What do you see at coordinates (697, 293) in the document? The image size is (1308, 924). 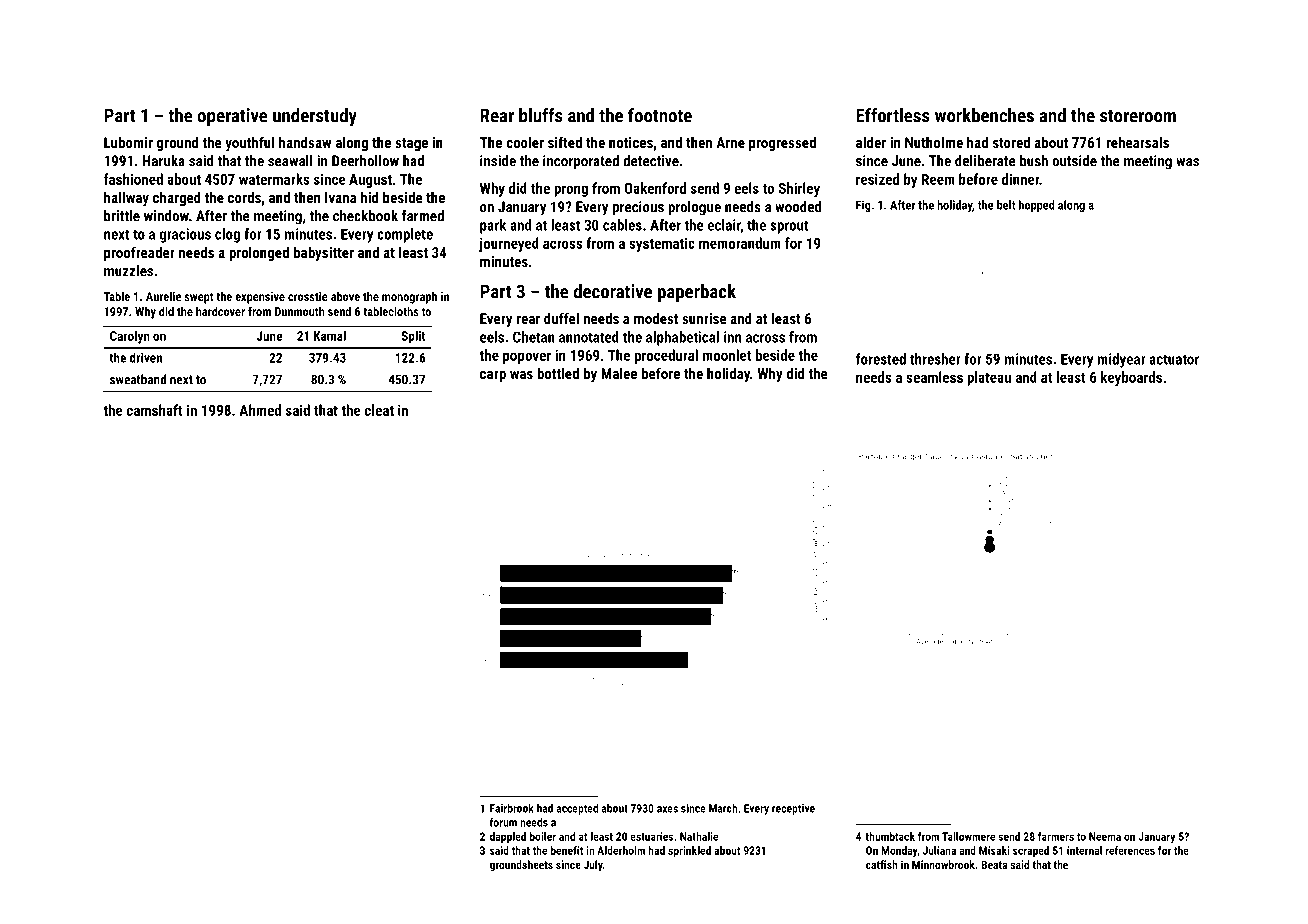 I see `paperback` at bounding box center [697, 293].
